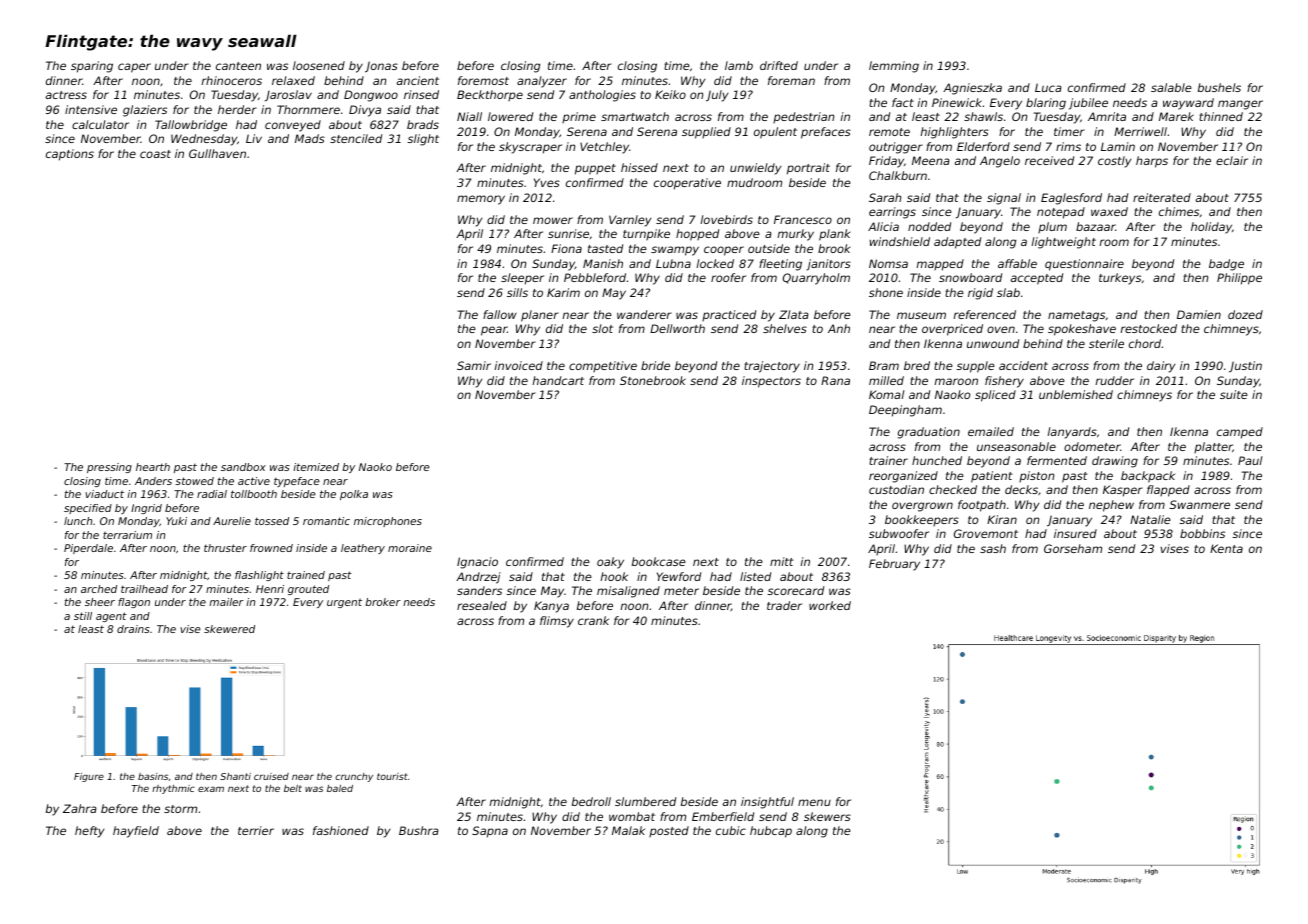 This page has height=924, width=1308. What do you see at coordinates (804, 117) in the page?
I see `pedestrian` at bounding box center [804, 117].
